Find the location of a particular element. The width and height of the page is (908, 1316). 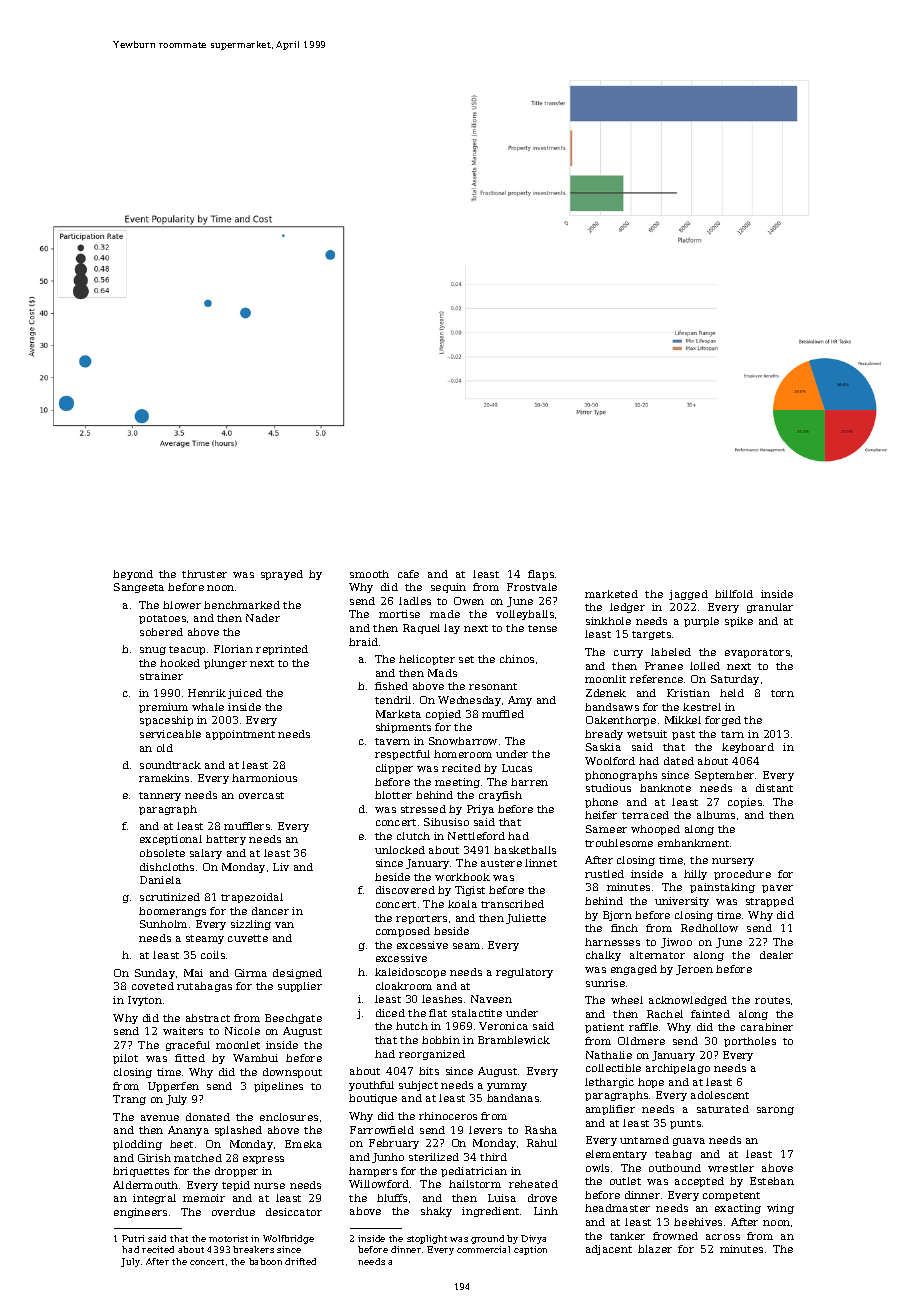

Nader is located at coordinates (263, 618).
